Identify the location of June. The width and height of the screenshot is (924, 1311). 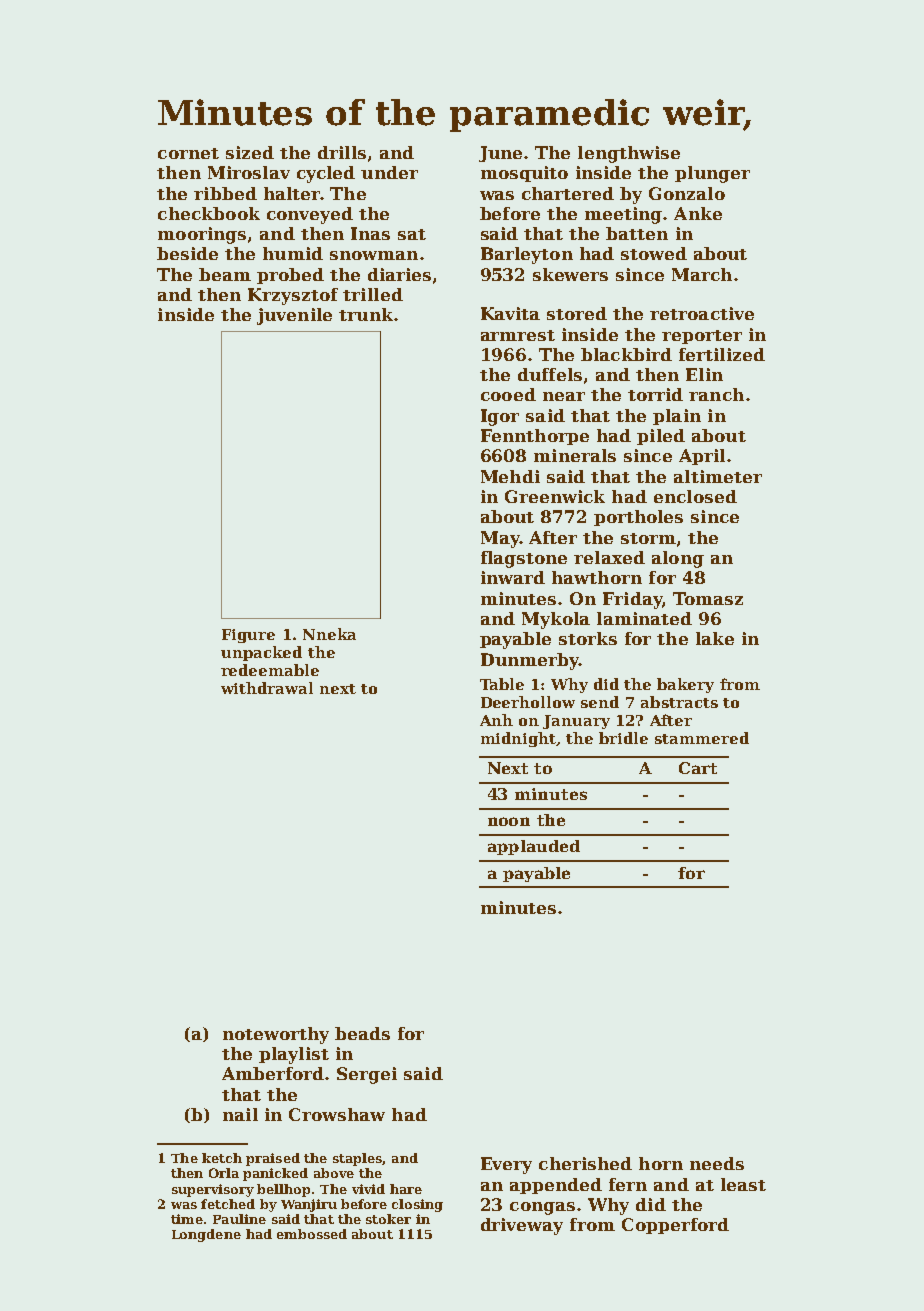
(500, 154).
